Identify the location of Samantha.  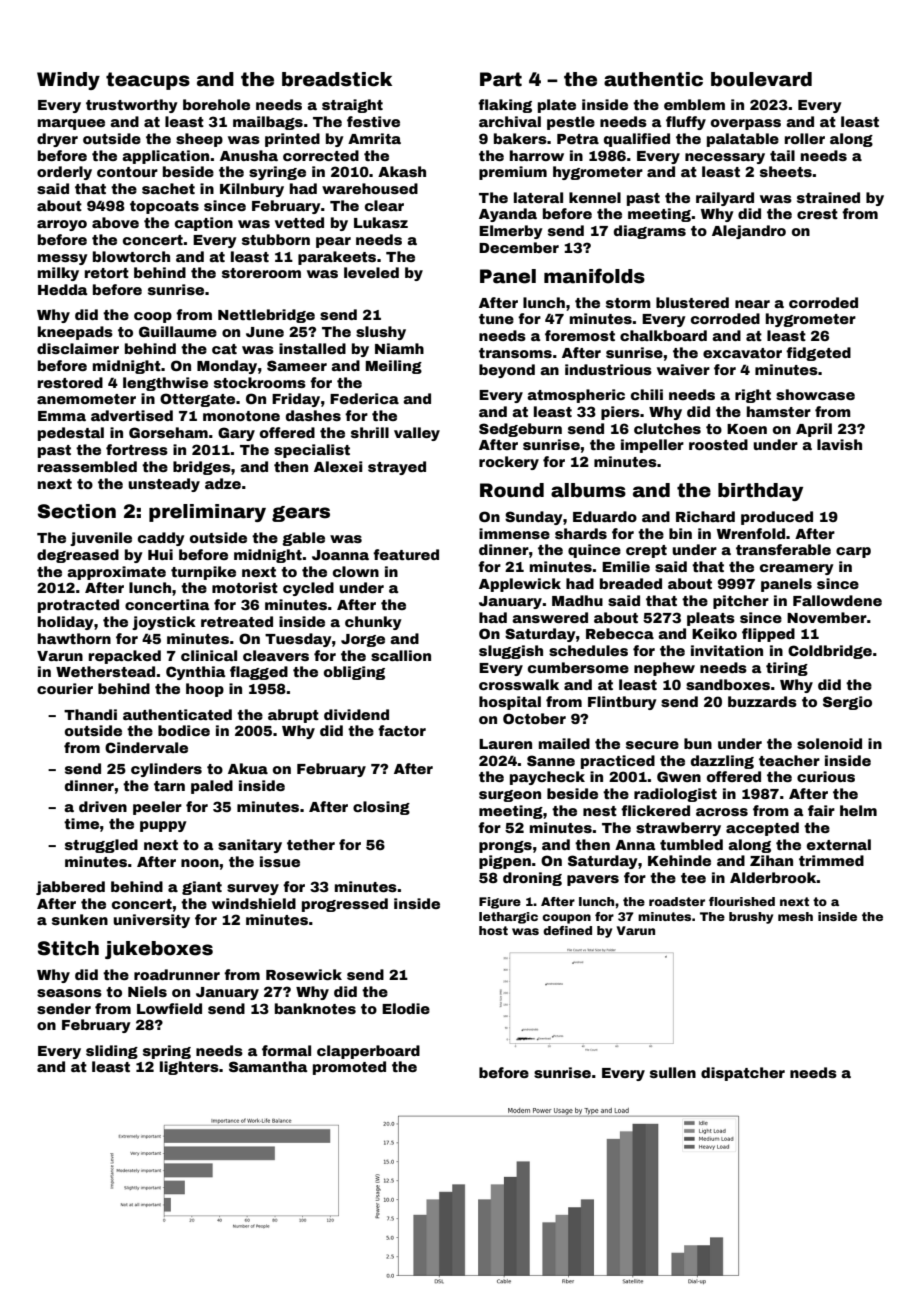
(268, 1066).
